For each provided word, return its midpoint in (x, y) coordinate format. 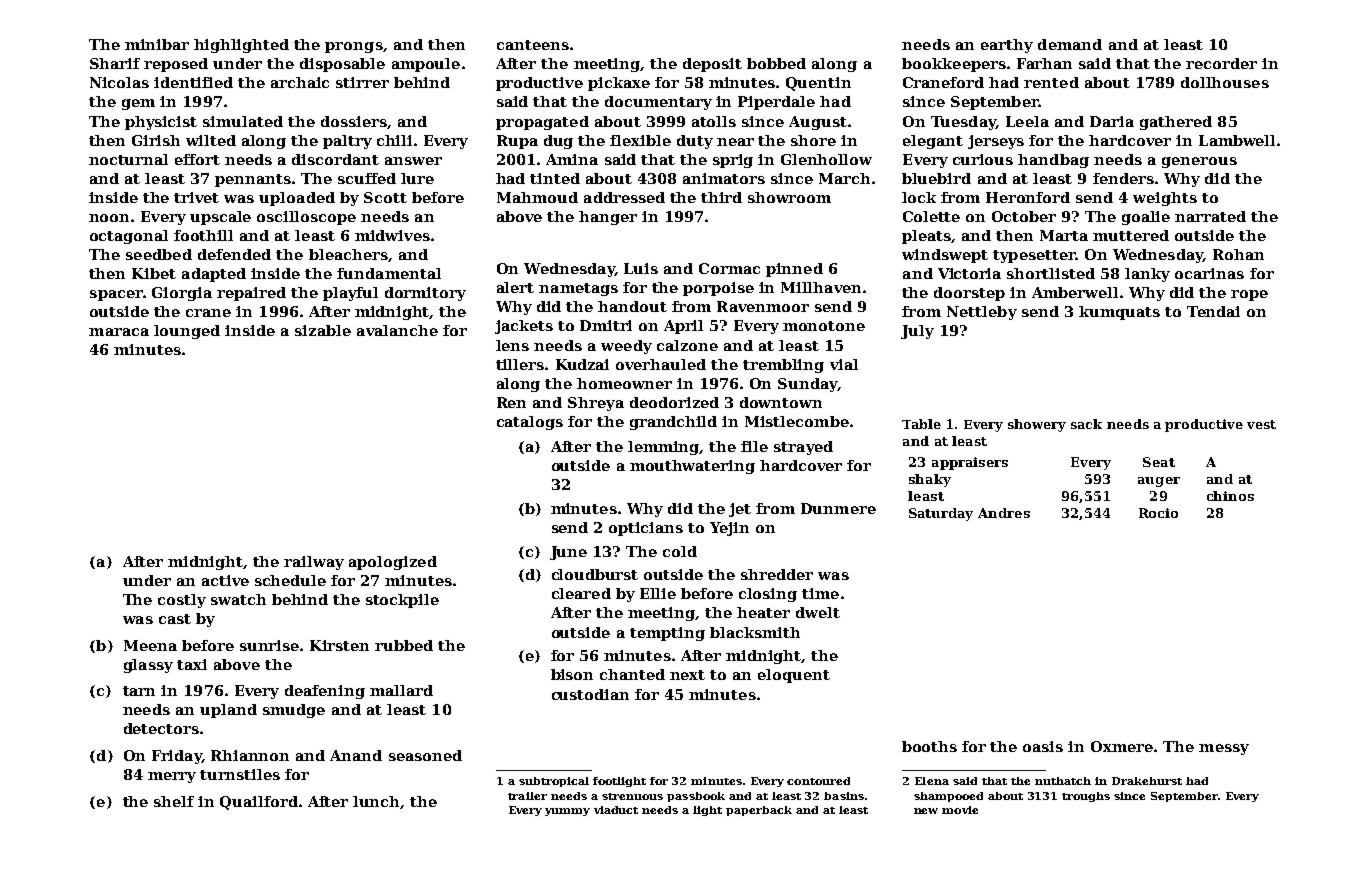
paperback (759, 811)
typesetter (1034, 256)
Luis (641, 268)
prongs (354, 47)
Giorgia (182, 294)
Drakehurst (1147, 781)
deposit (712, 65)
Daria (1112, 121)
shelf (174, 801)
